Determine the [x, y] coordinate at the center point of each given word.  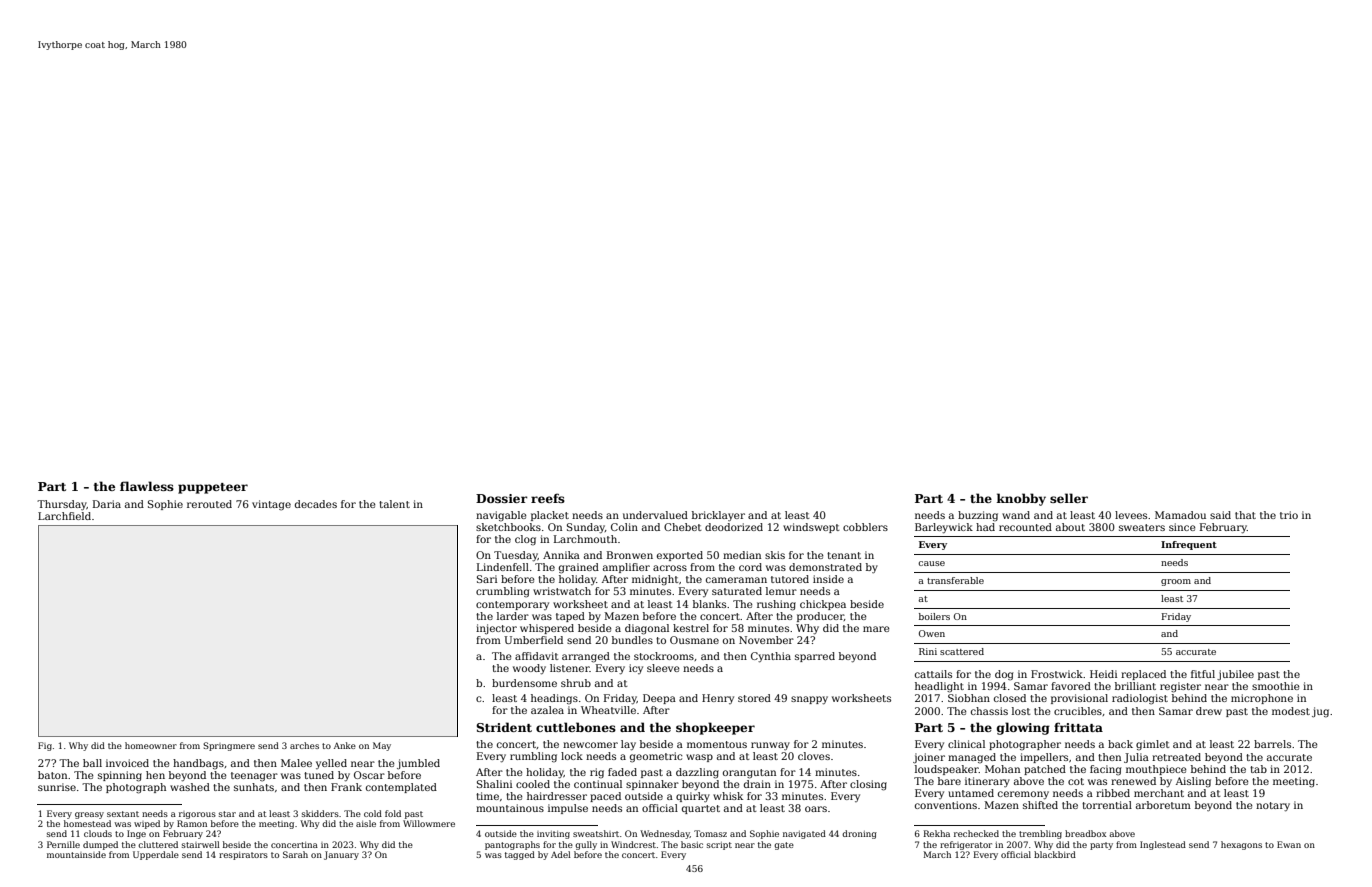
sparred [815, 657]
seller [1069, 498]
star [227, 814]
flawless [147, 486]
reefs [548, 498]
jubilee [1235, 675]
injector [496, 629]
